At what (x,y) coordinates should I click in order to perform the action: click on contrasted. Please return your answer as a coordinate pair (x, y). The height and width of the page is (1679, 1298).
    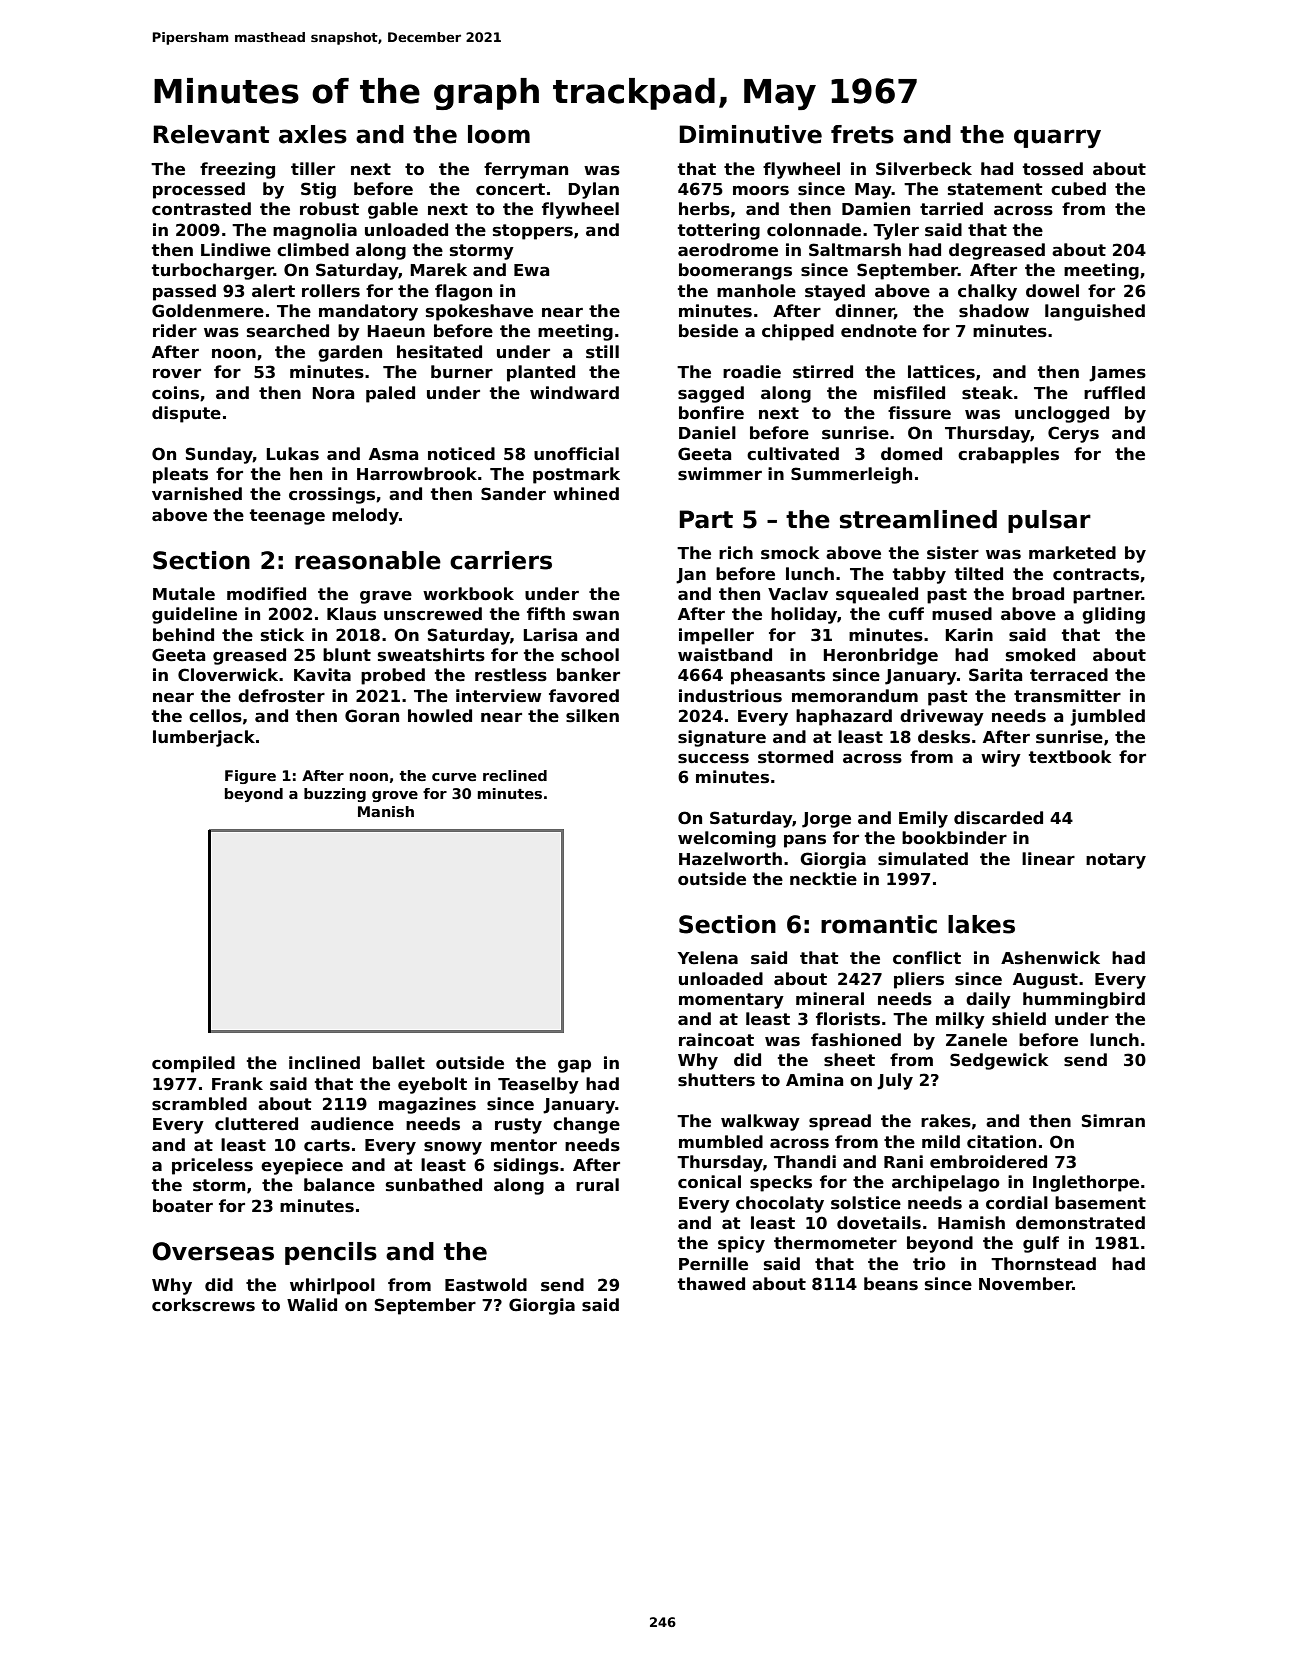
    Looking at the image, I should click on (201, 209).
